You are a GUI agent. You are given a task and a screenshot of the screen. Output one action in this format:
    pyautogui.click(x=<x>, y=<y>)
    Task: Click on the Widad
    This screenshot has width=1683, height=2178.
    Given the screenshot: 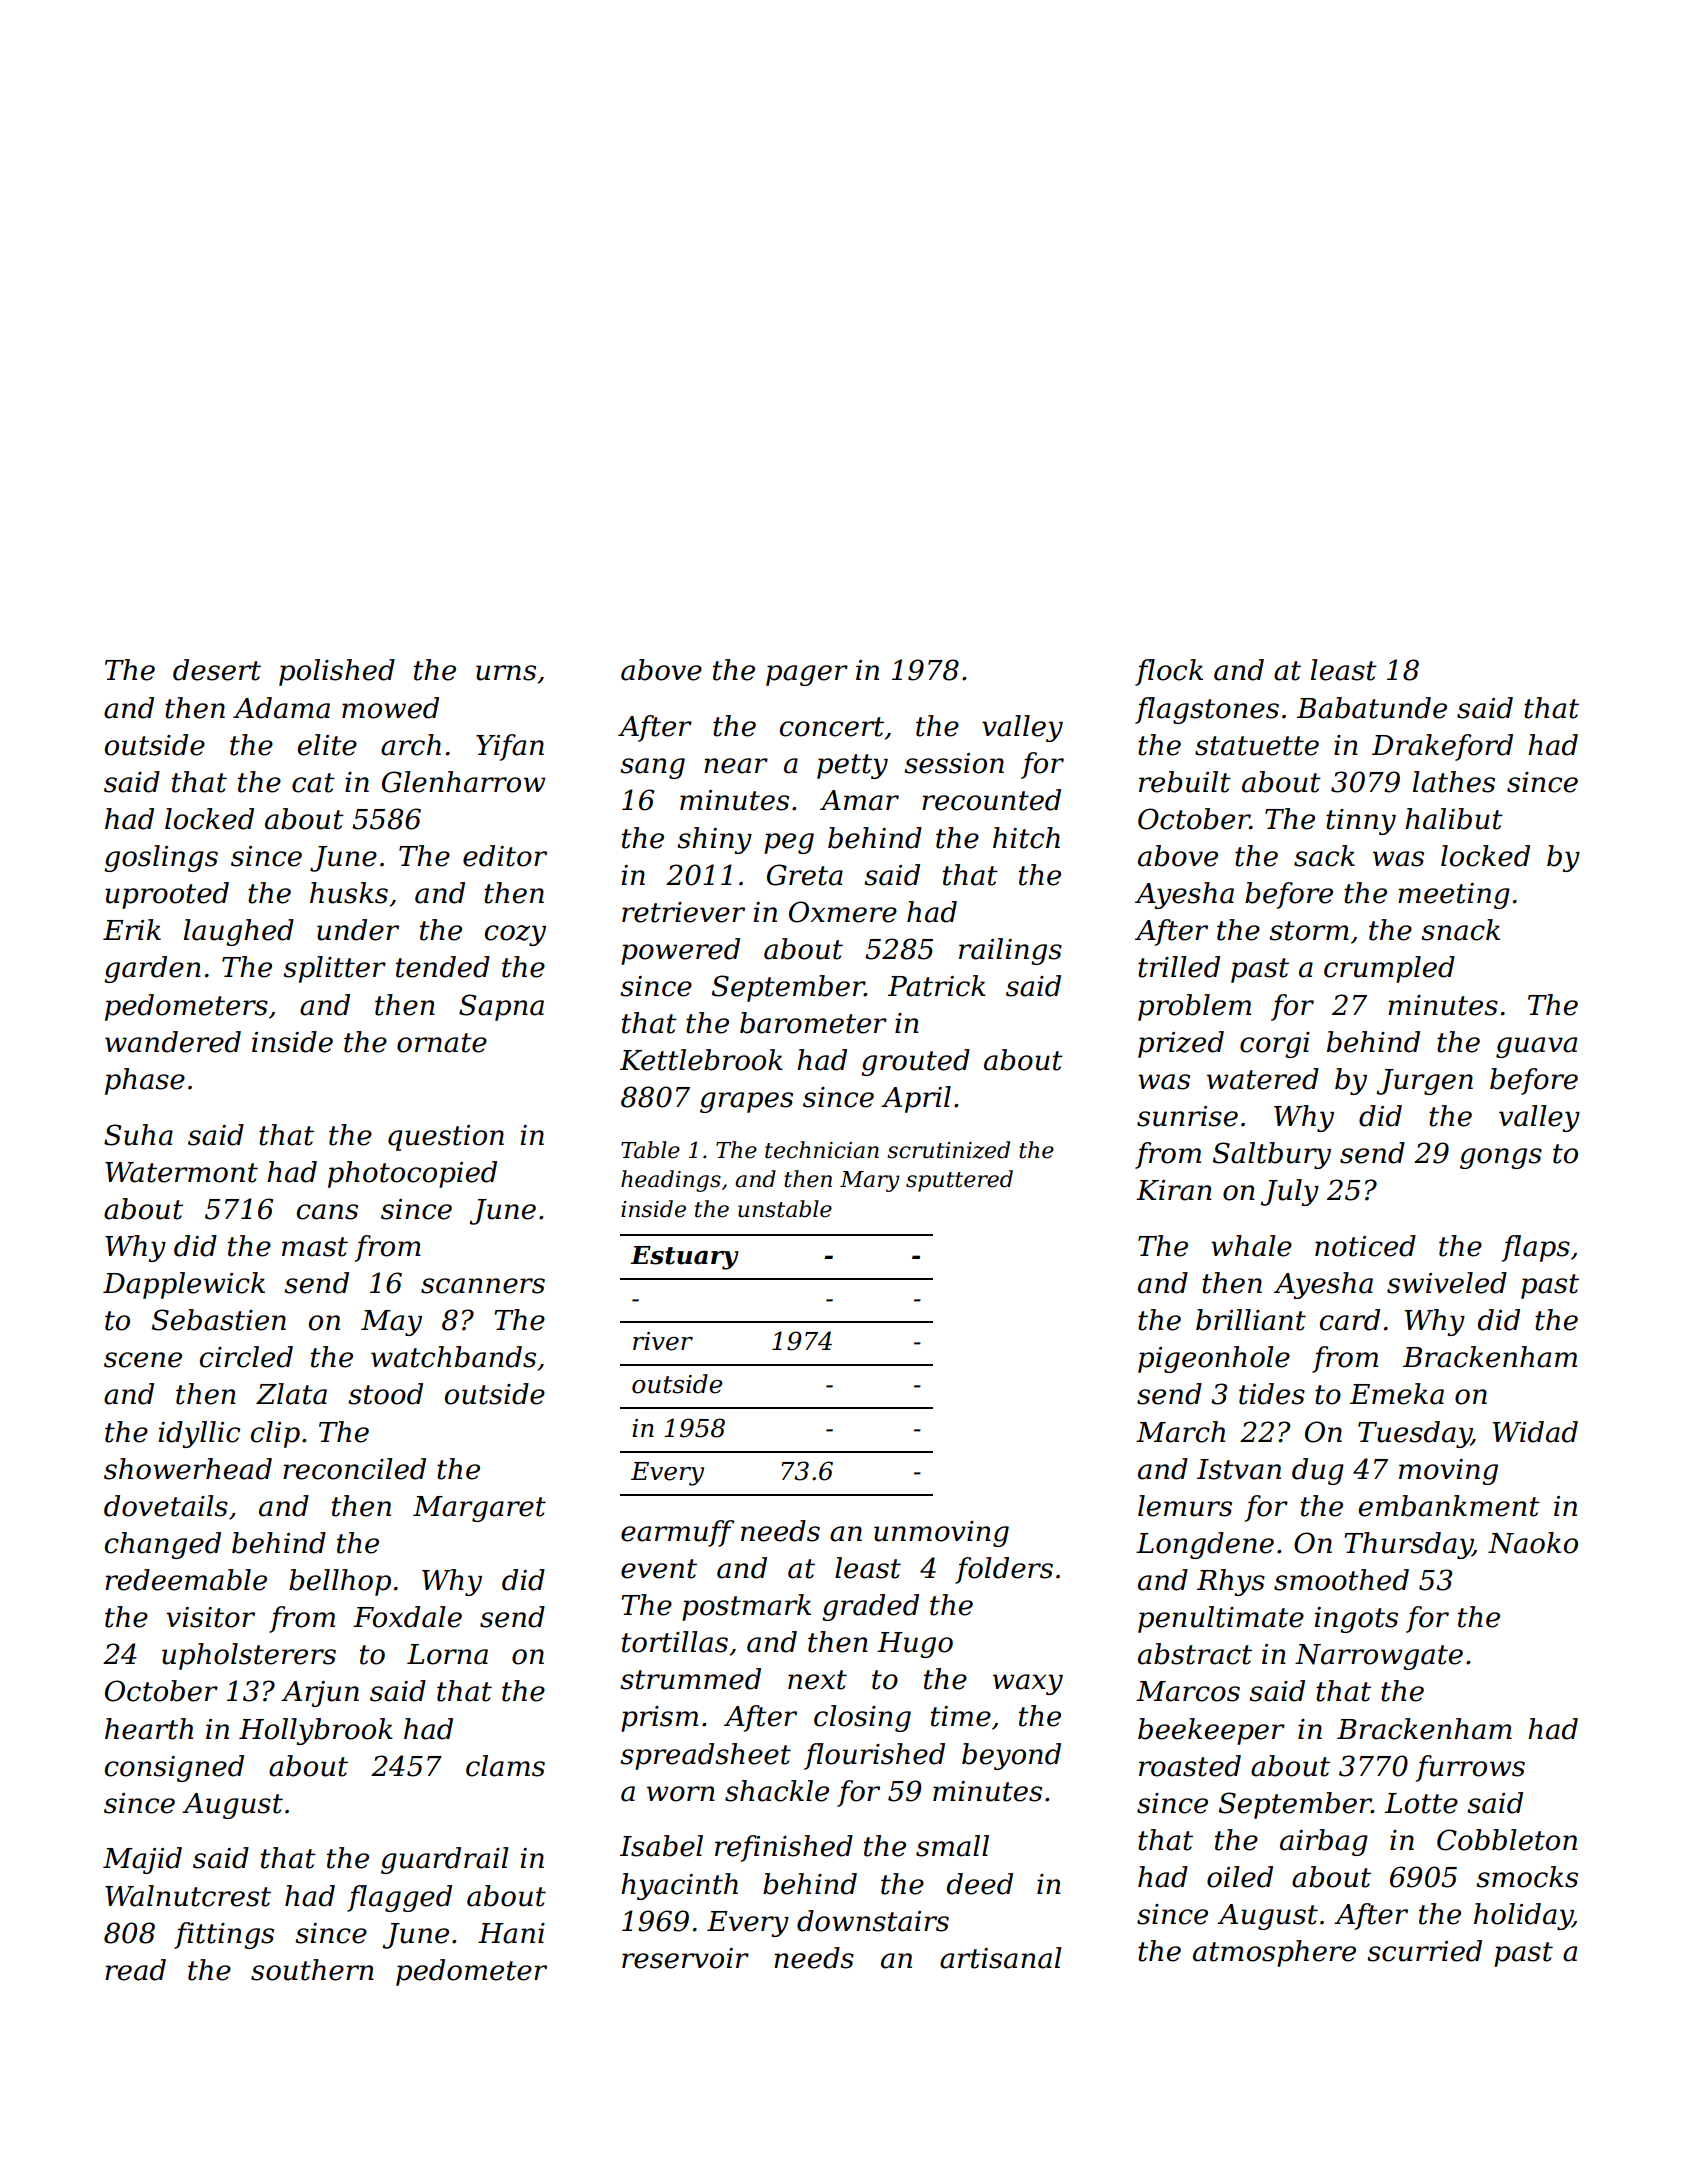 What is the action you would take?
    pyautogui.click(x=1535, y=1432)
